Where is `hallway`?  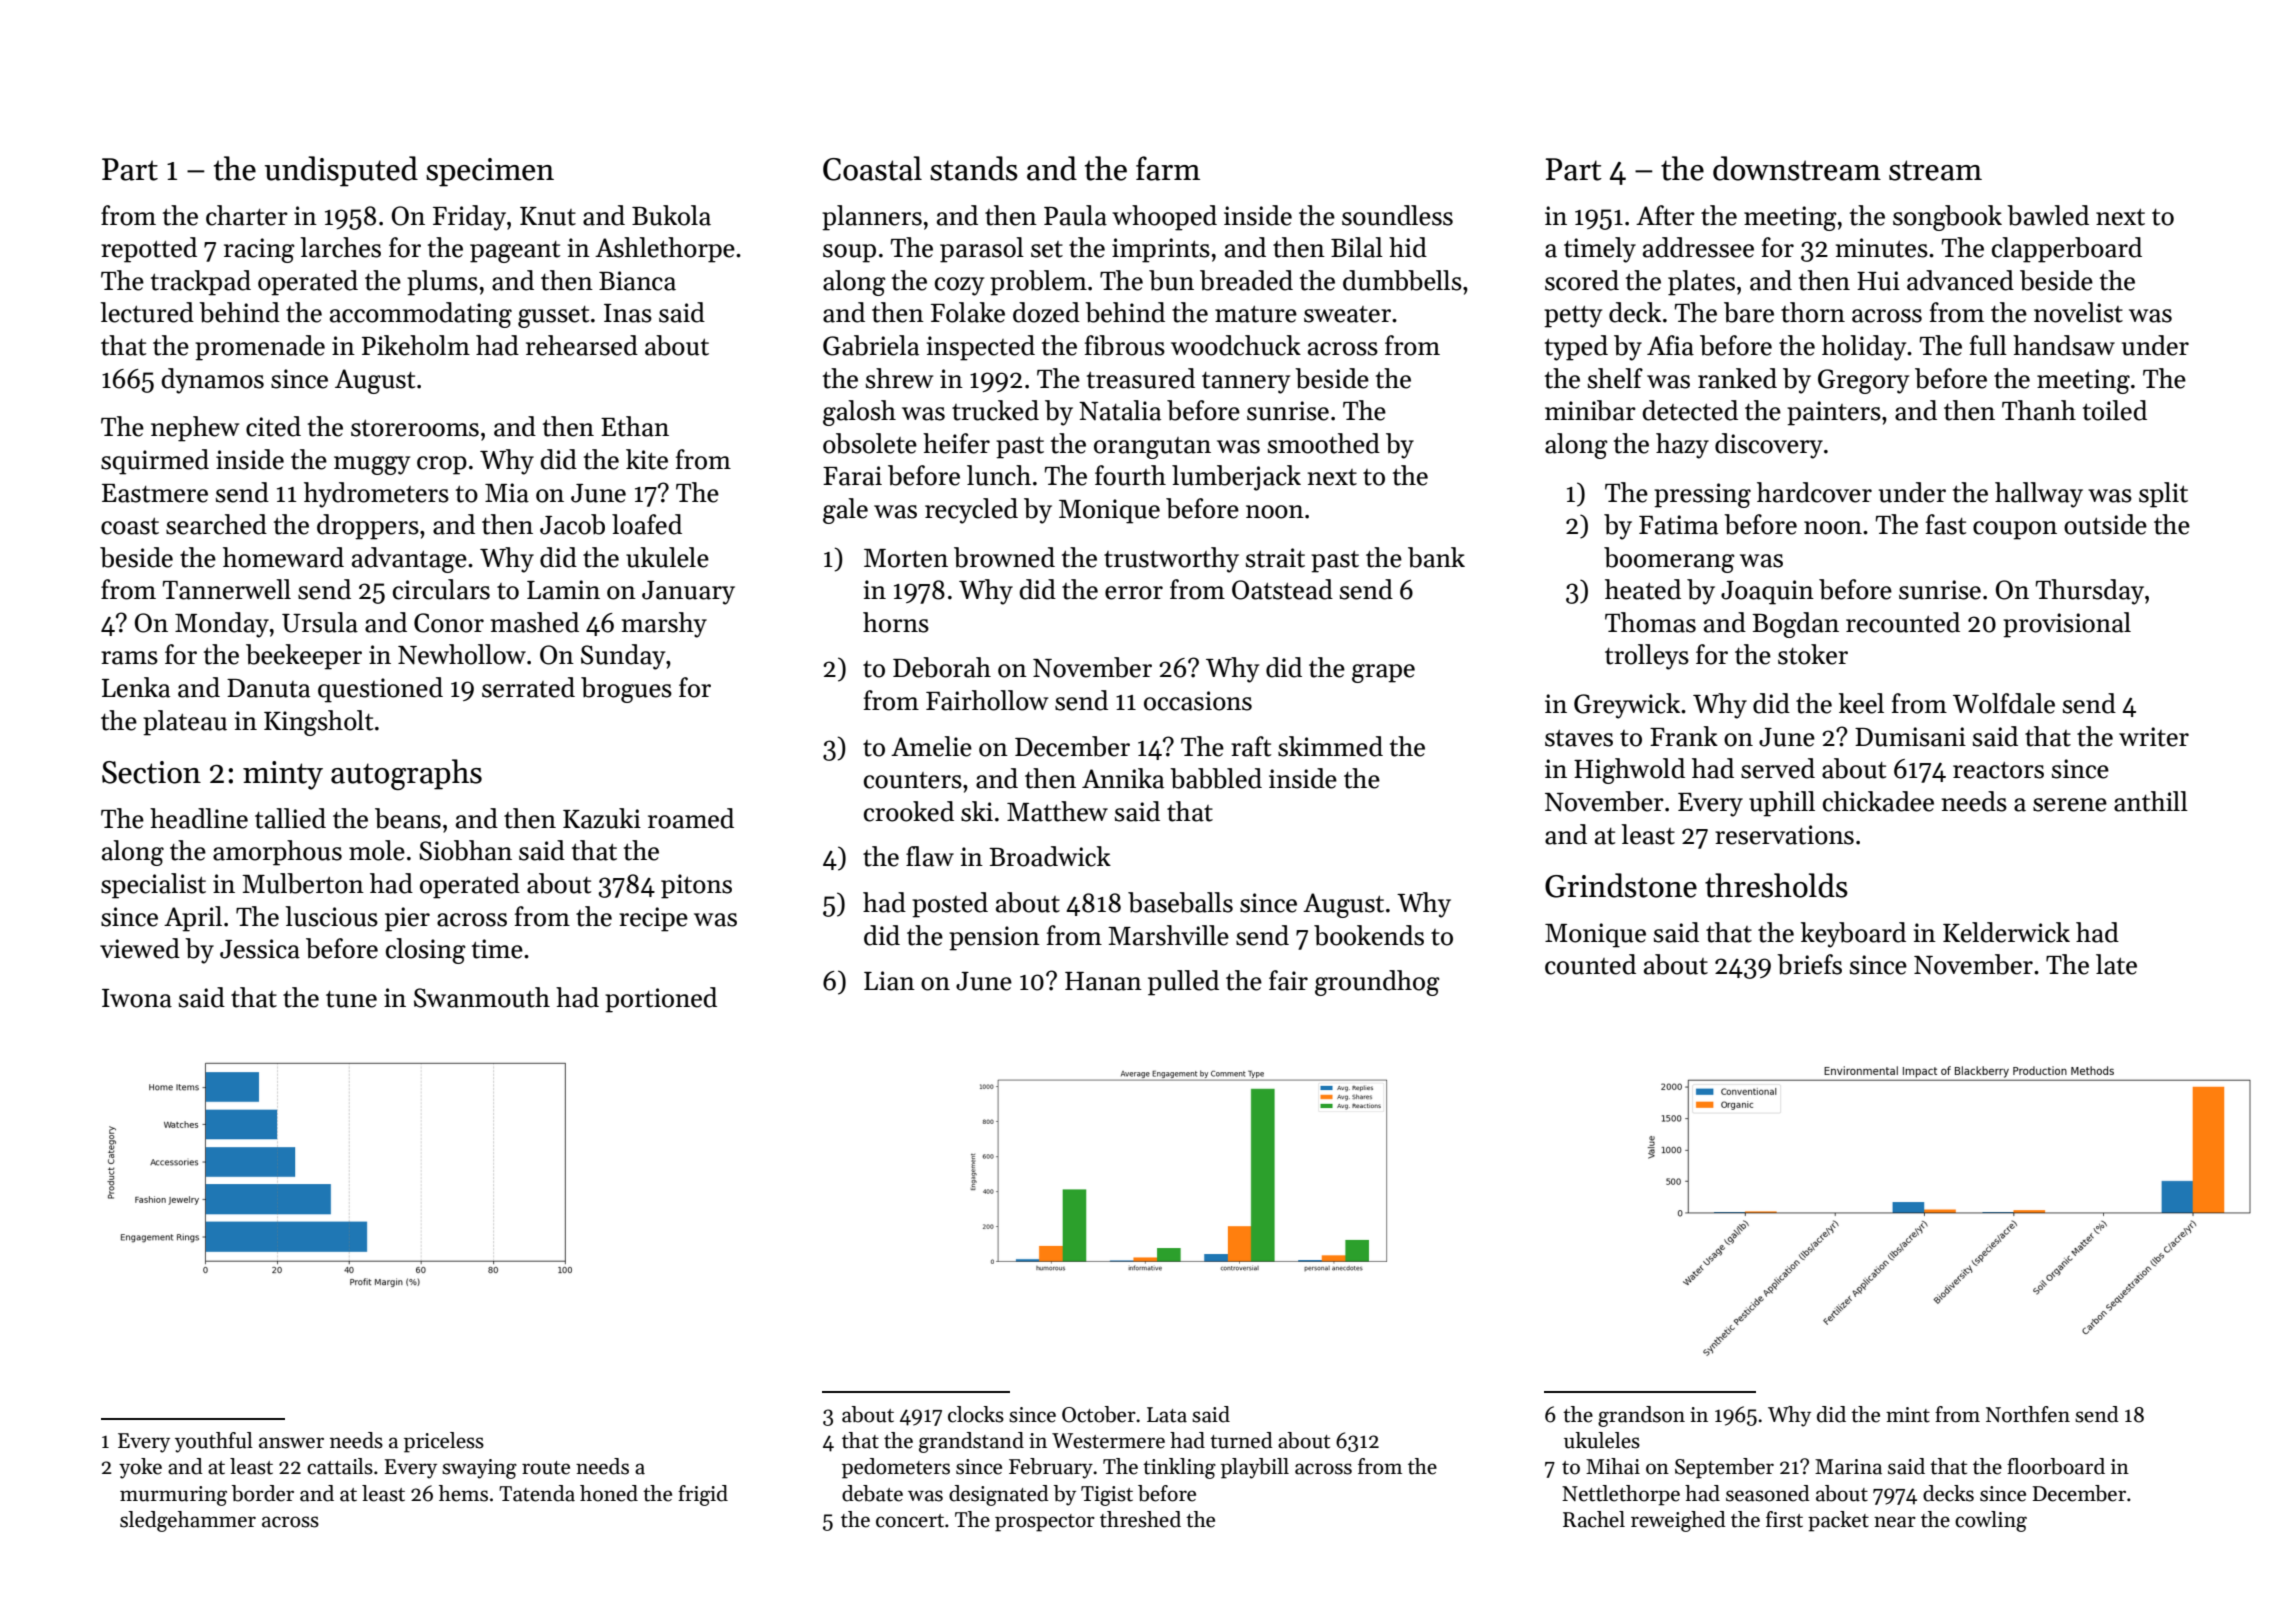 hallway is located at coordinates (2039, 495).
